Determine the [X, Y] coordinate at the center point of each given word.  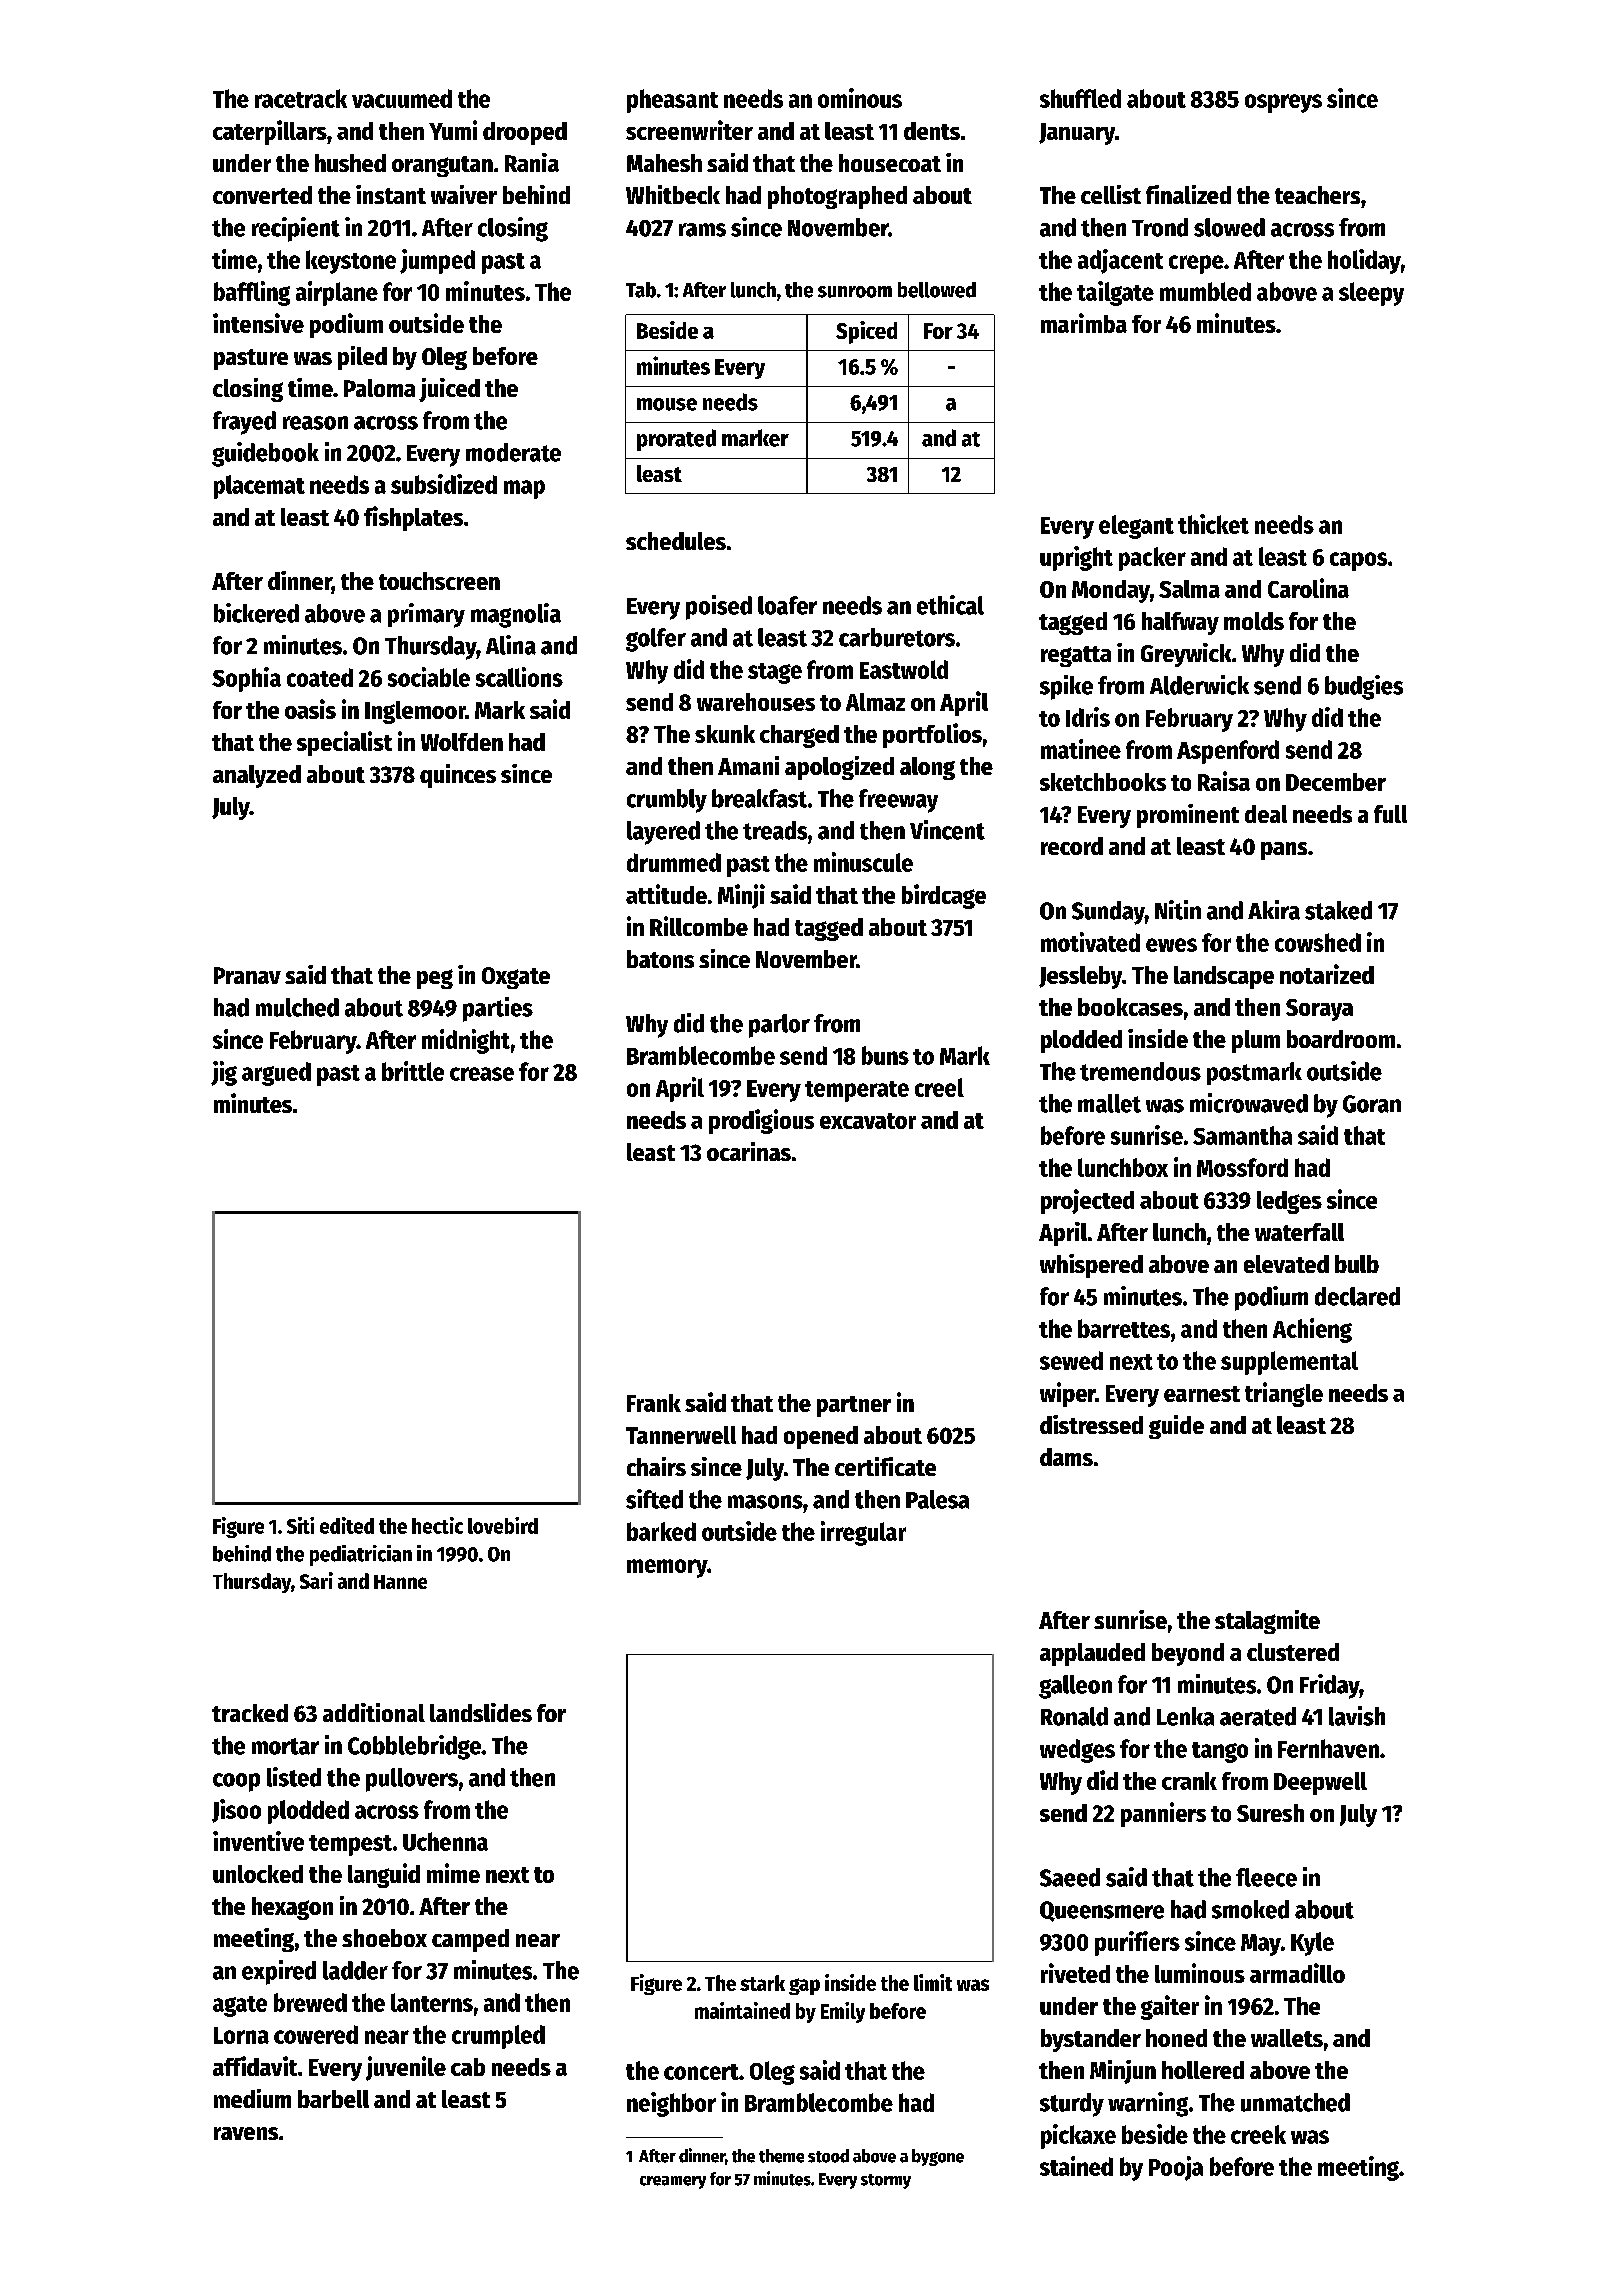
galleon [1075, 1687]
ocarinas [749, 1151]
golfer [656, 640]
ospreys [1283, 103]
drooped [525, 133]
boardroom [1341, 1039]
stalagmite [1267, 1622]
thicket [1213, 524]
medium [252, 2098]
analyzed [257, 776]
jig [224, 1073]
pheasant [672, 101]
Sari [316, 1580]
